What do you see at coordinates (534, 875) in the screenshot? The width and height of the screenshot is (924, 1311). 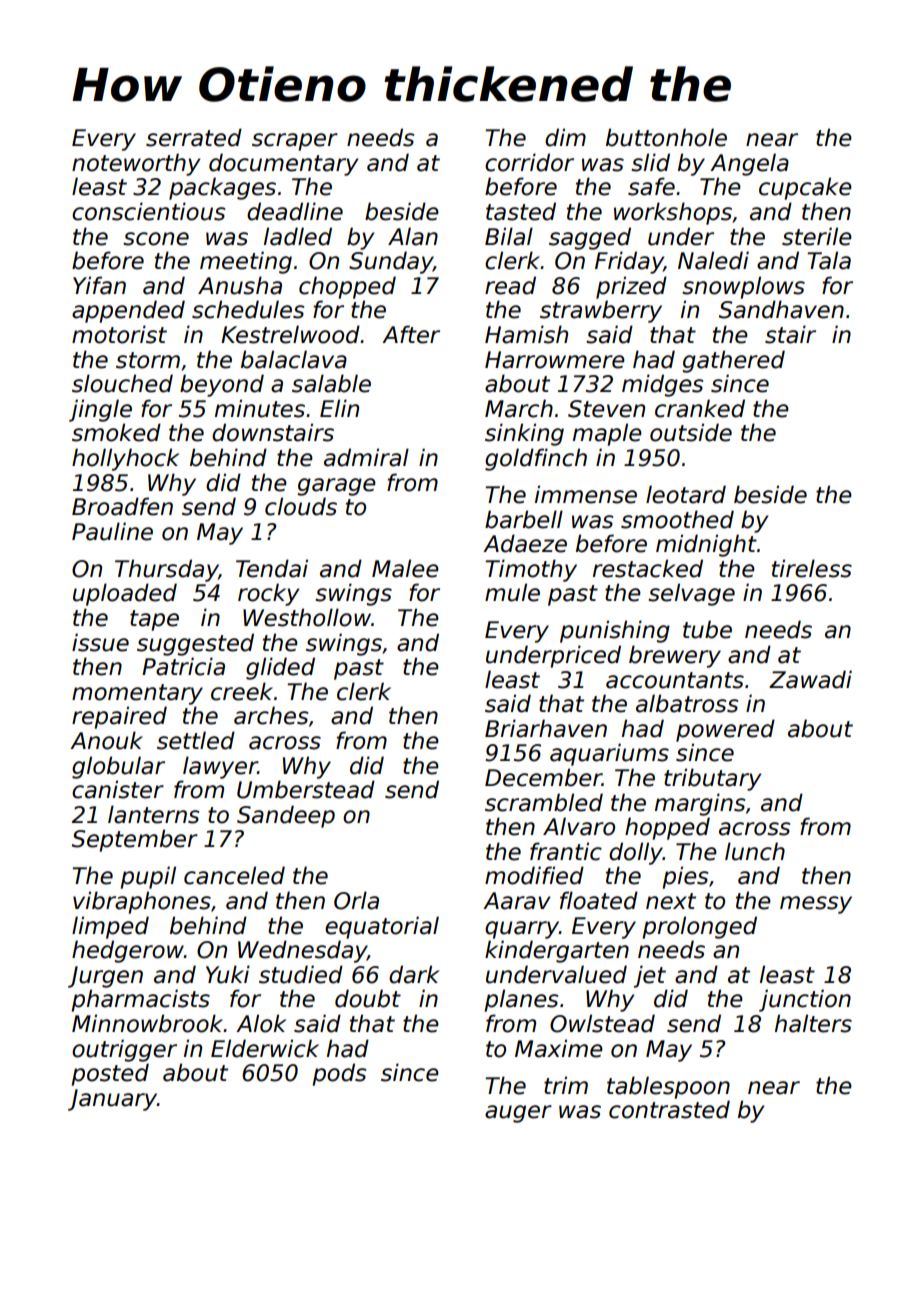 I see `modified` at bounding box center [534, 875].
